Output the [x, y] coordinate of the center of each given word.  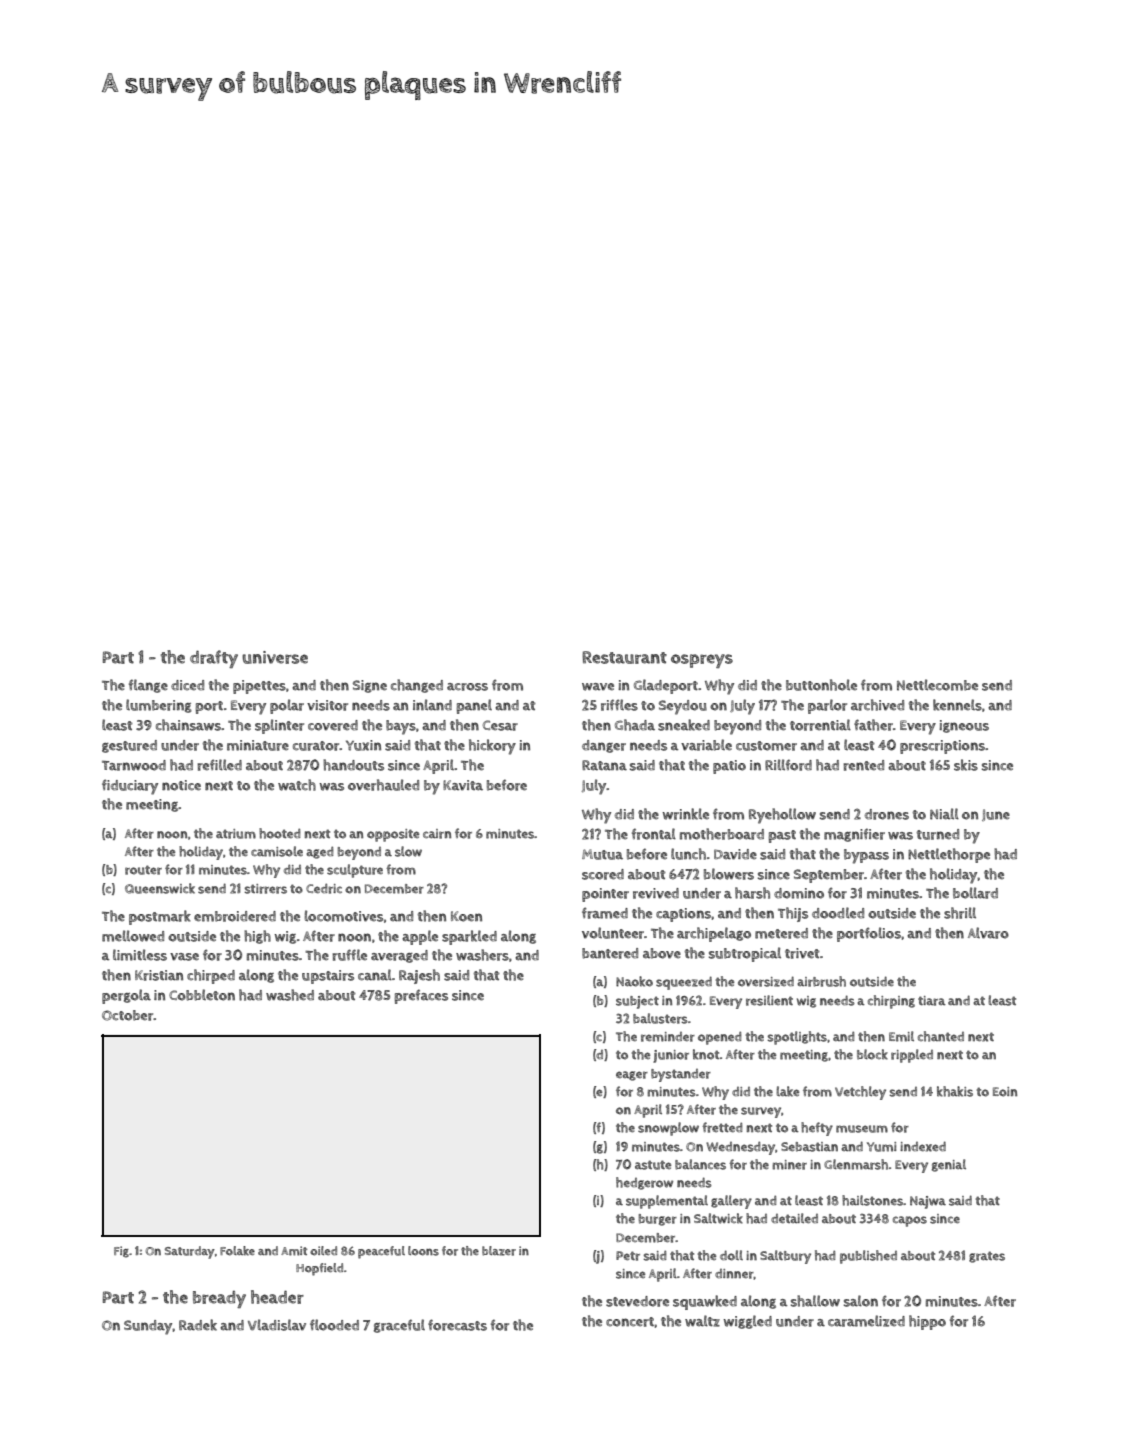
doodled [838, 913]
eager [632, 1076]
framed [605, 913]
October [128, 1015]
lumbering [159, 706]
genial [949, 1165]
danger [604, 746]
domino [799, 893]
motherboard [722, 834]
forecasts [457, 1325]
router [143, 870]
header [277, 1297]
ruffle [349, 955]
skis [966, 765]
